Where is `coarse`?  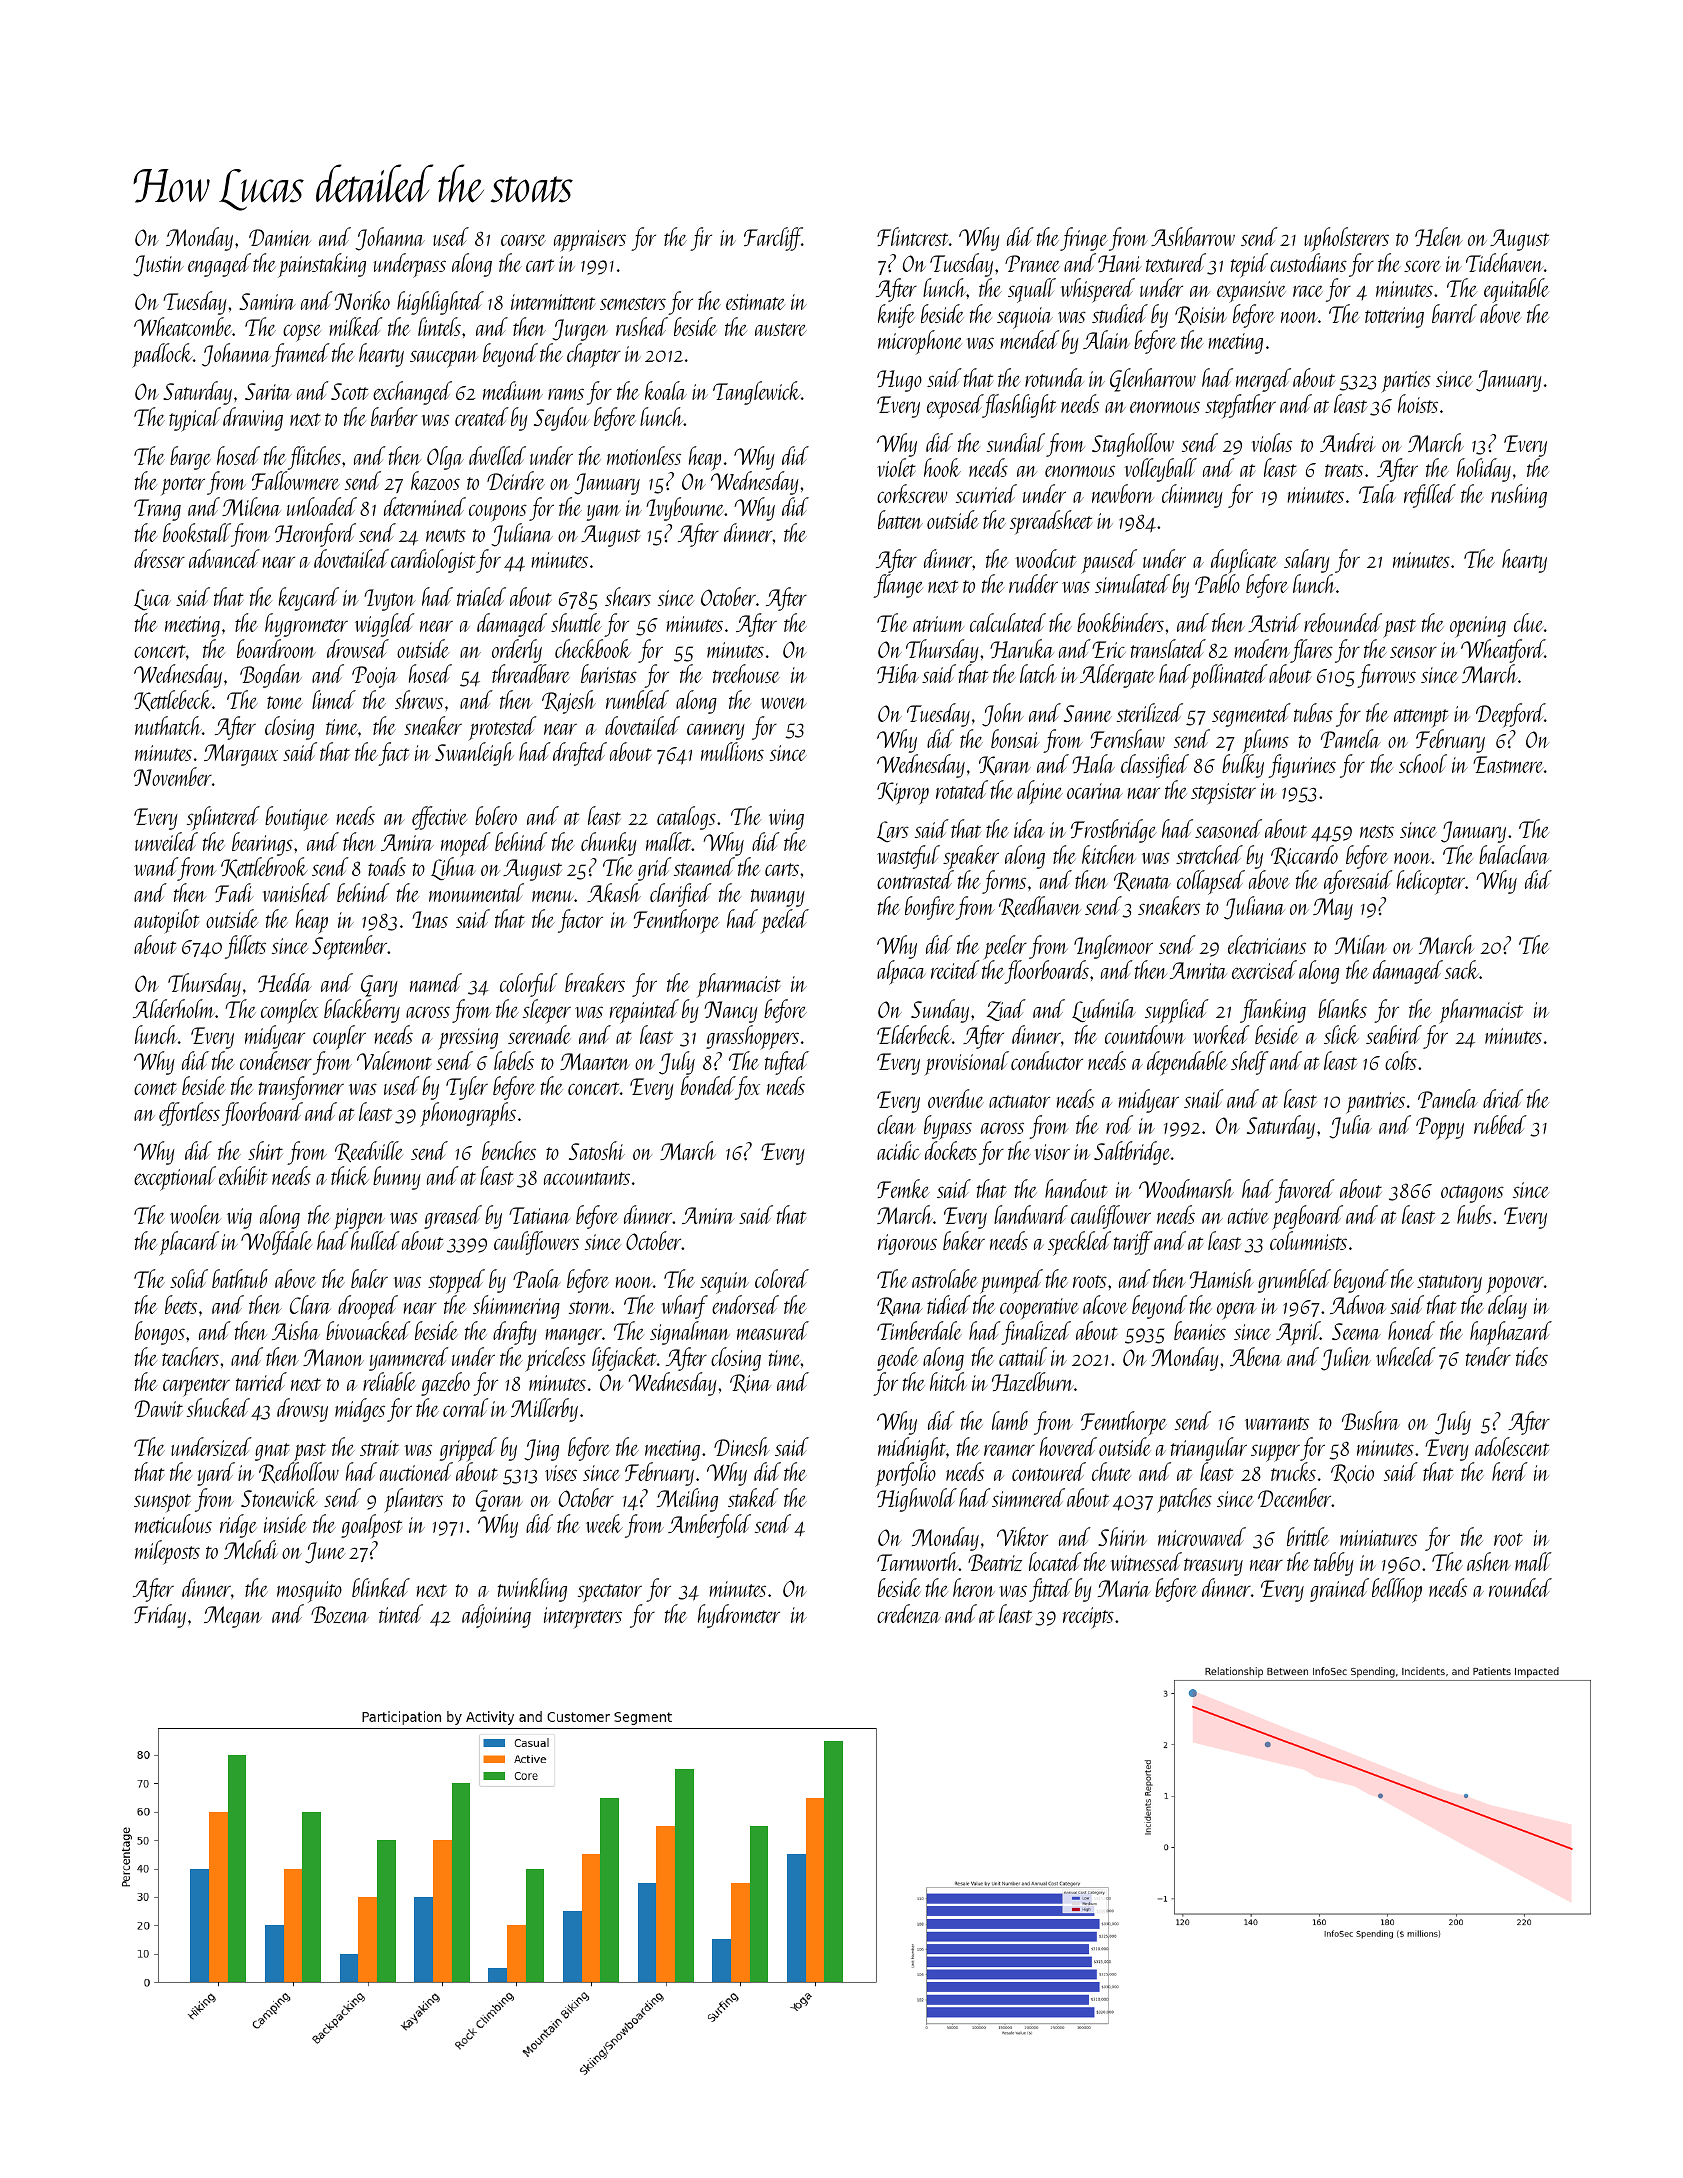
coarse is located at coordinates (523, 240).
